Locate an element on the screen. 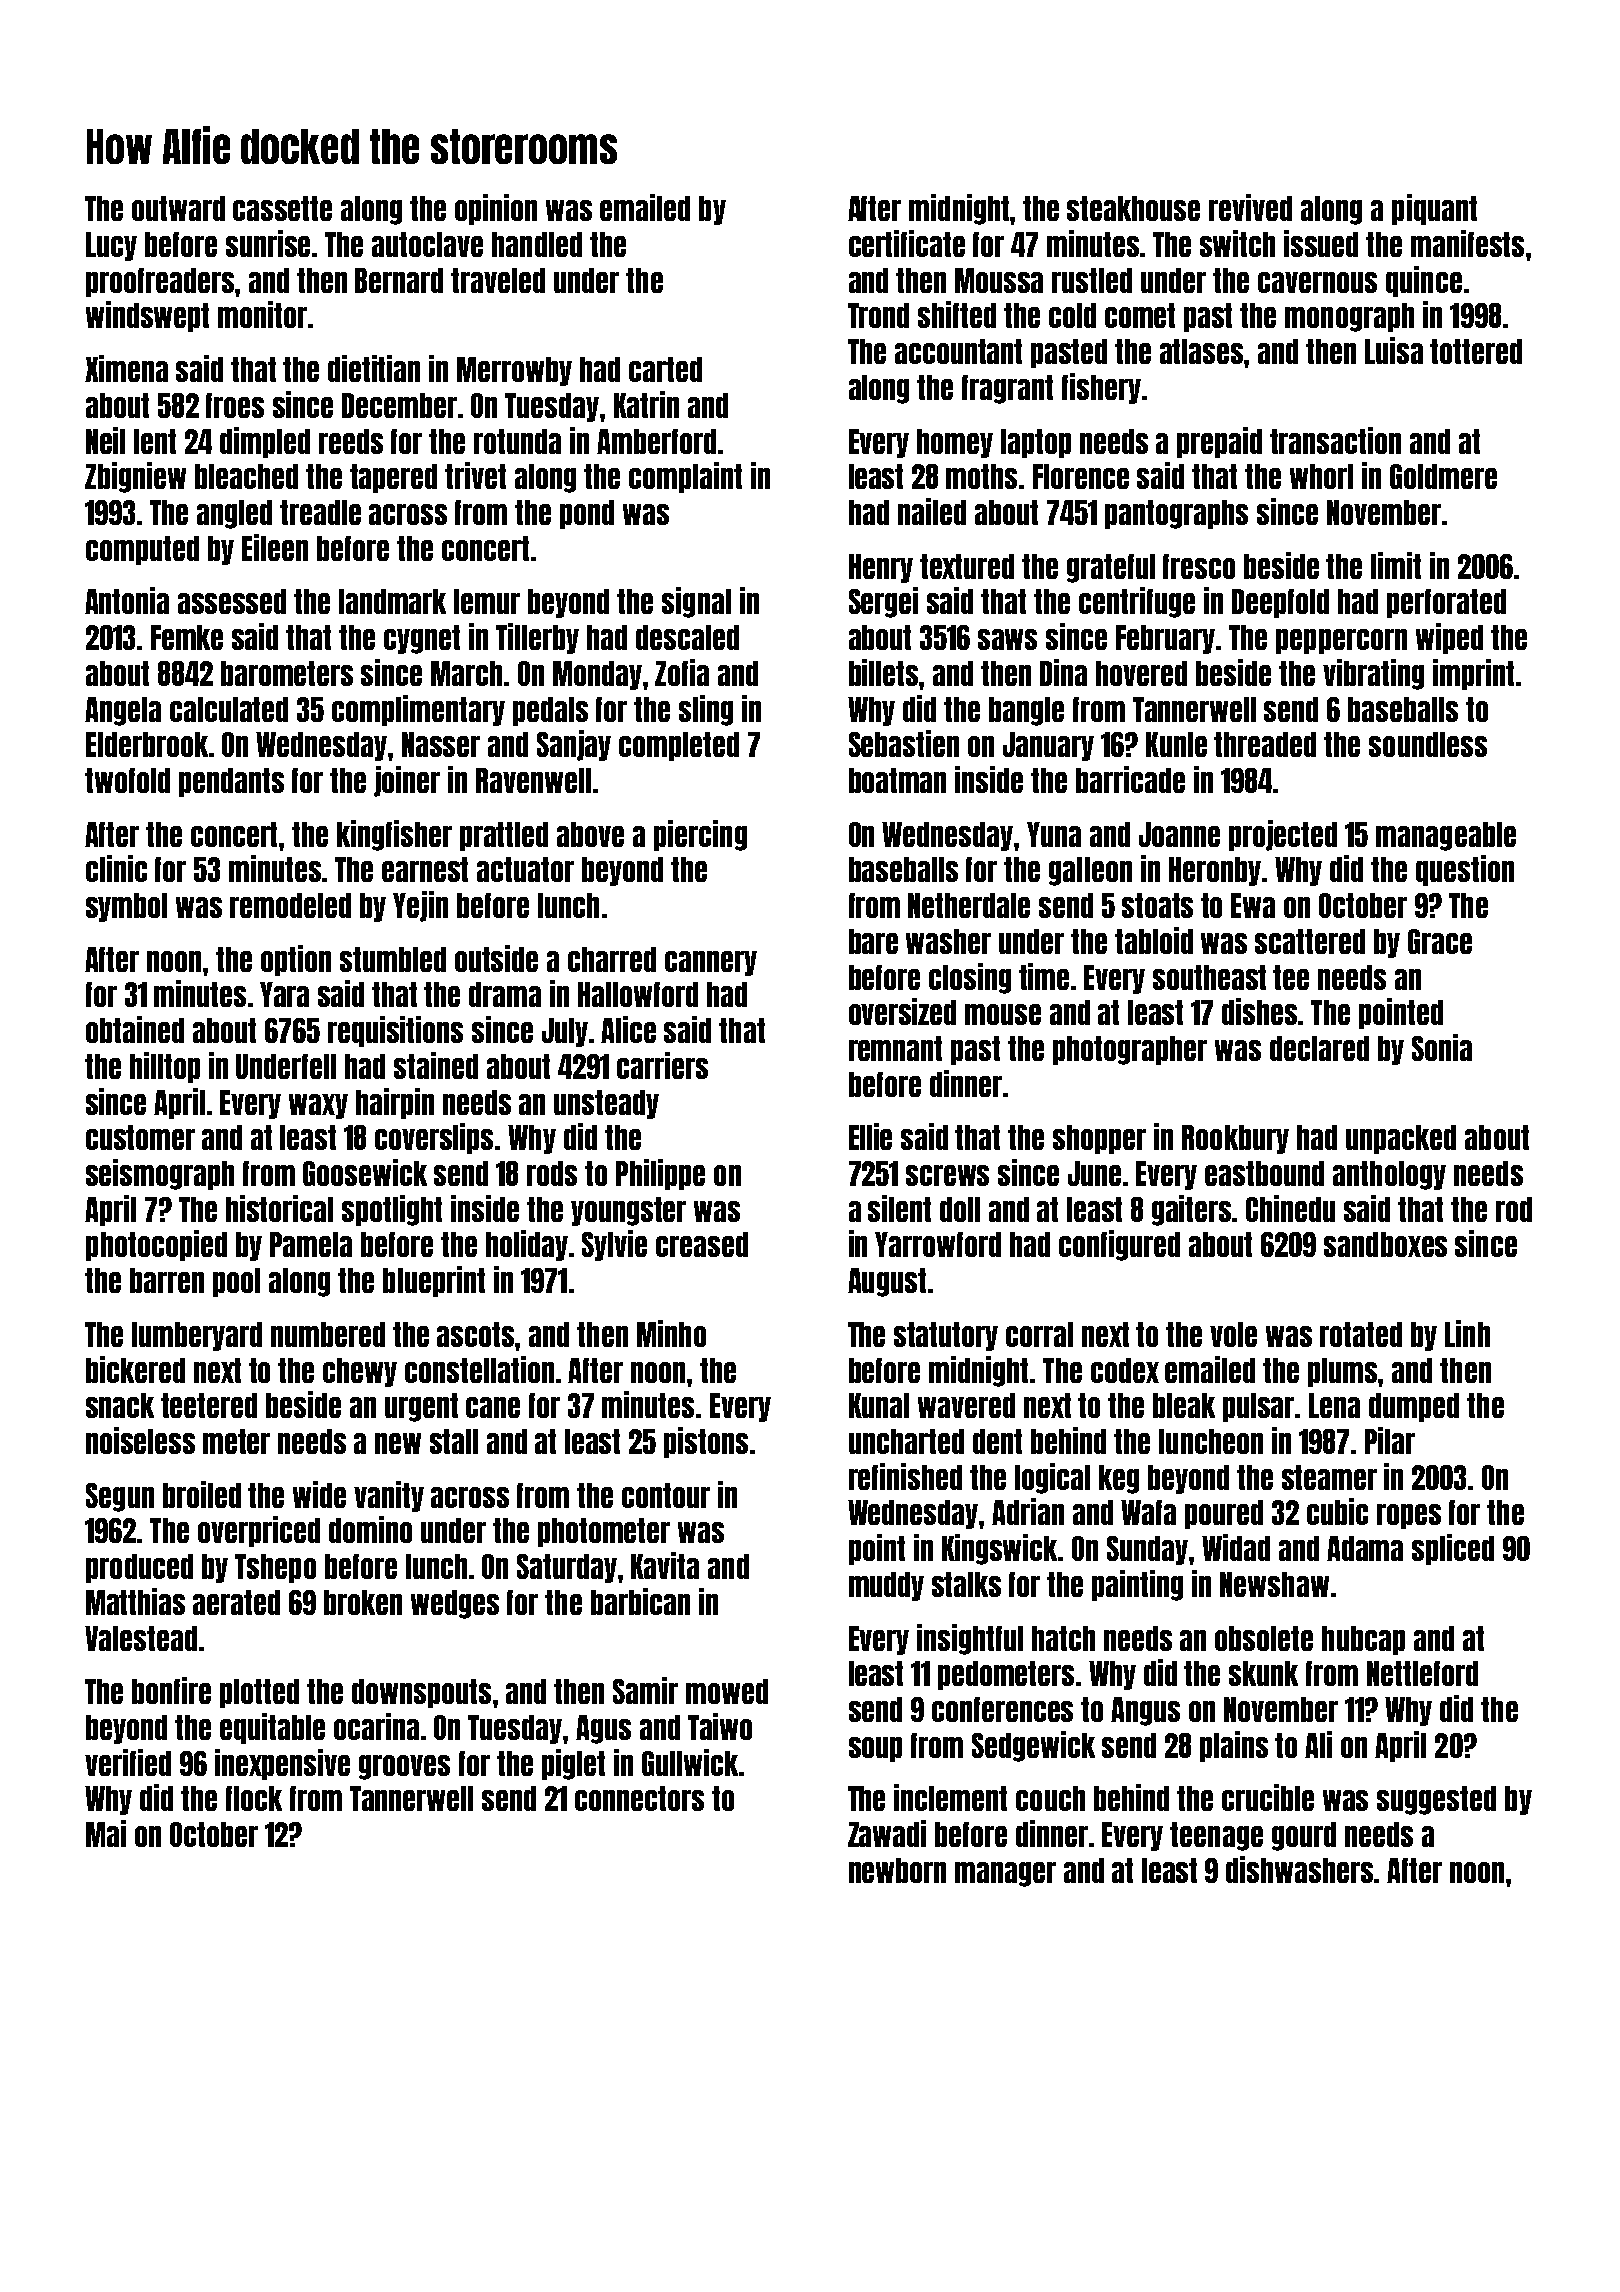 This screenshot has height=2292, width=1620. prattled is located at coordinates (504, 836).
